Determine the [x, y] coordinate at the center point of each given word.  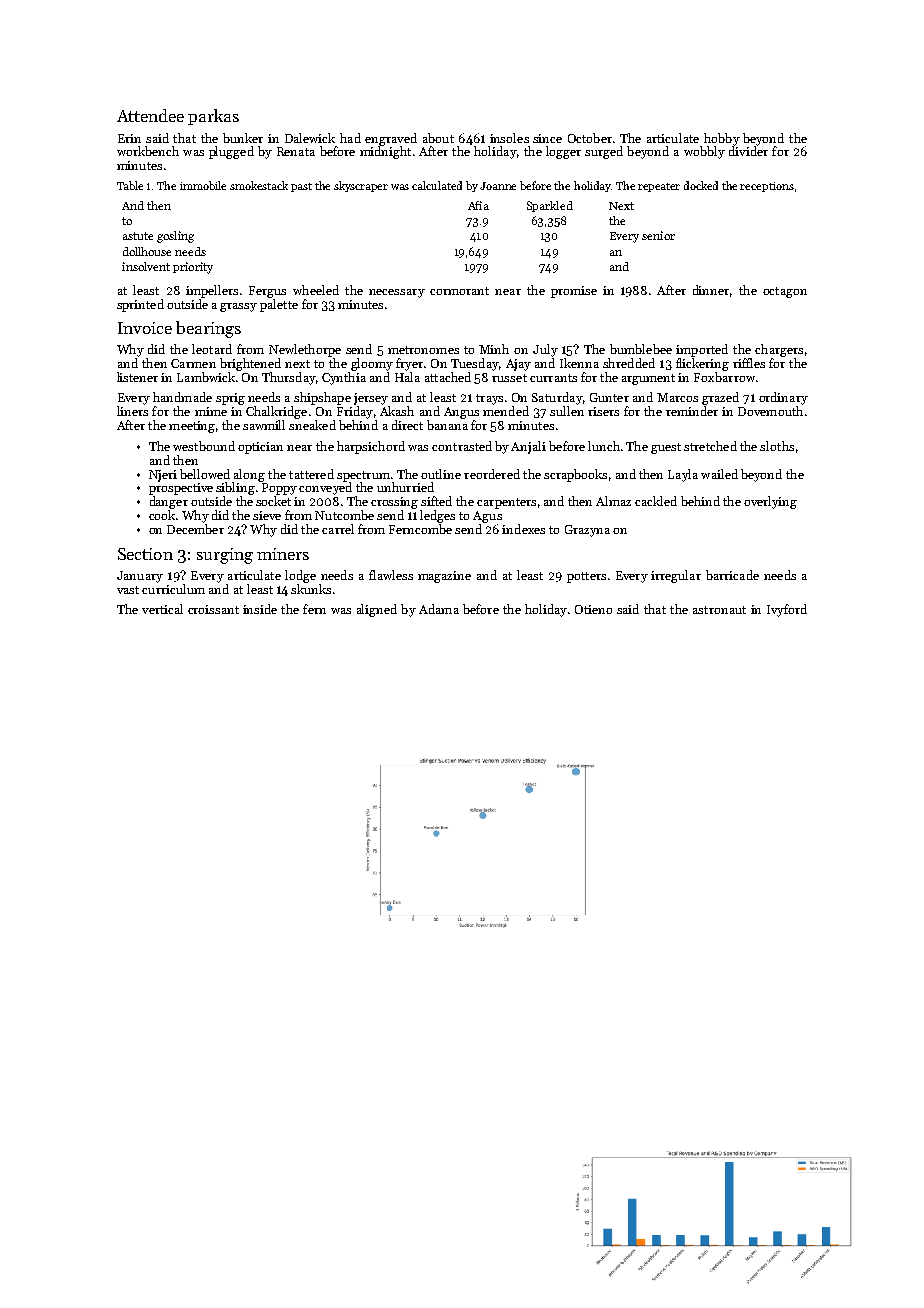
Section [145, 554]
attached [448, 377]
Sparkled [550, 206]
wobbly [704, 152]
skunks [311, 589]
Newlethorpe [305, 350]
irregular [676, 576]
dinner [711, 290]
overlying [770, 502]
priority [193, 268]
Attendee [150, 115]
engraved [391, 139]
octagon [785, 292]
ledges [437, 516]
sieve [267, 515]
